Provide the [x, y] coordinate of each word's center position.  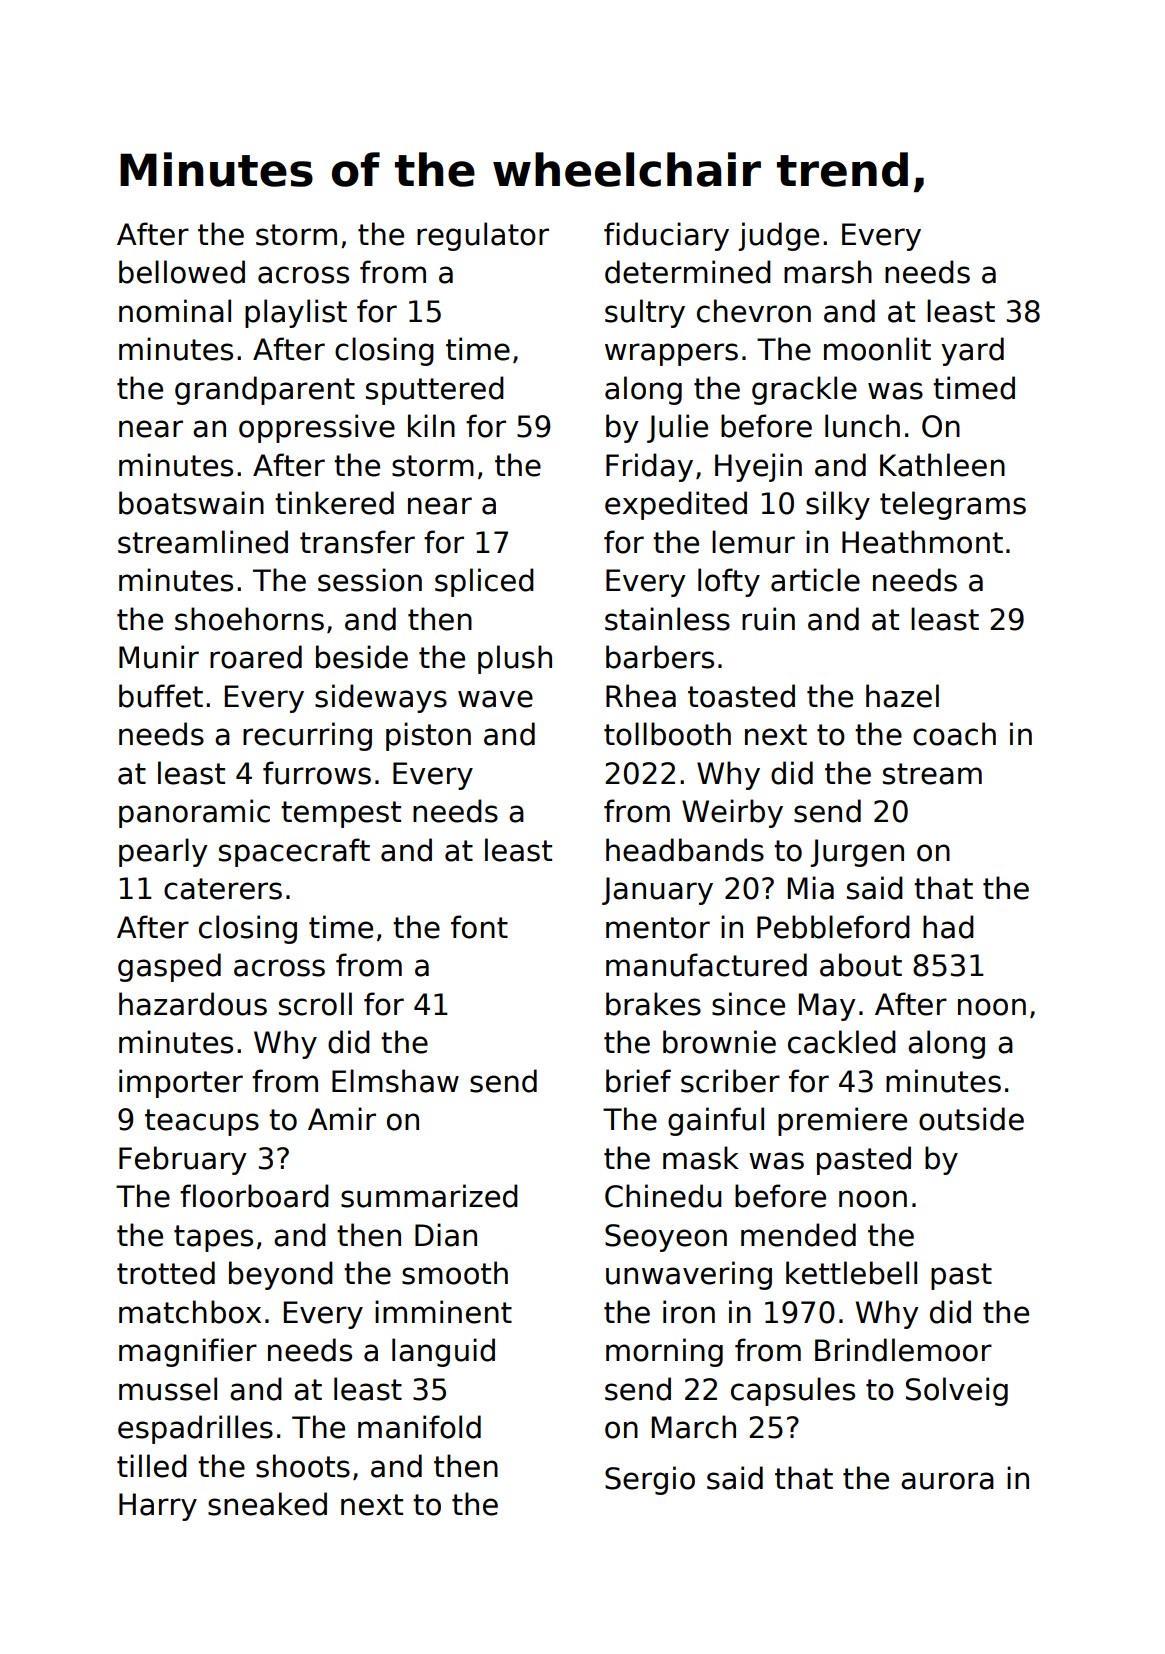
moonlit [877, 349]
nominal [175, 311]
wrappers [671, 354]
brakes [653, 1004]
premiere [842, 1121]
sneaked [267, 1504]
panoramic [194, 813]
